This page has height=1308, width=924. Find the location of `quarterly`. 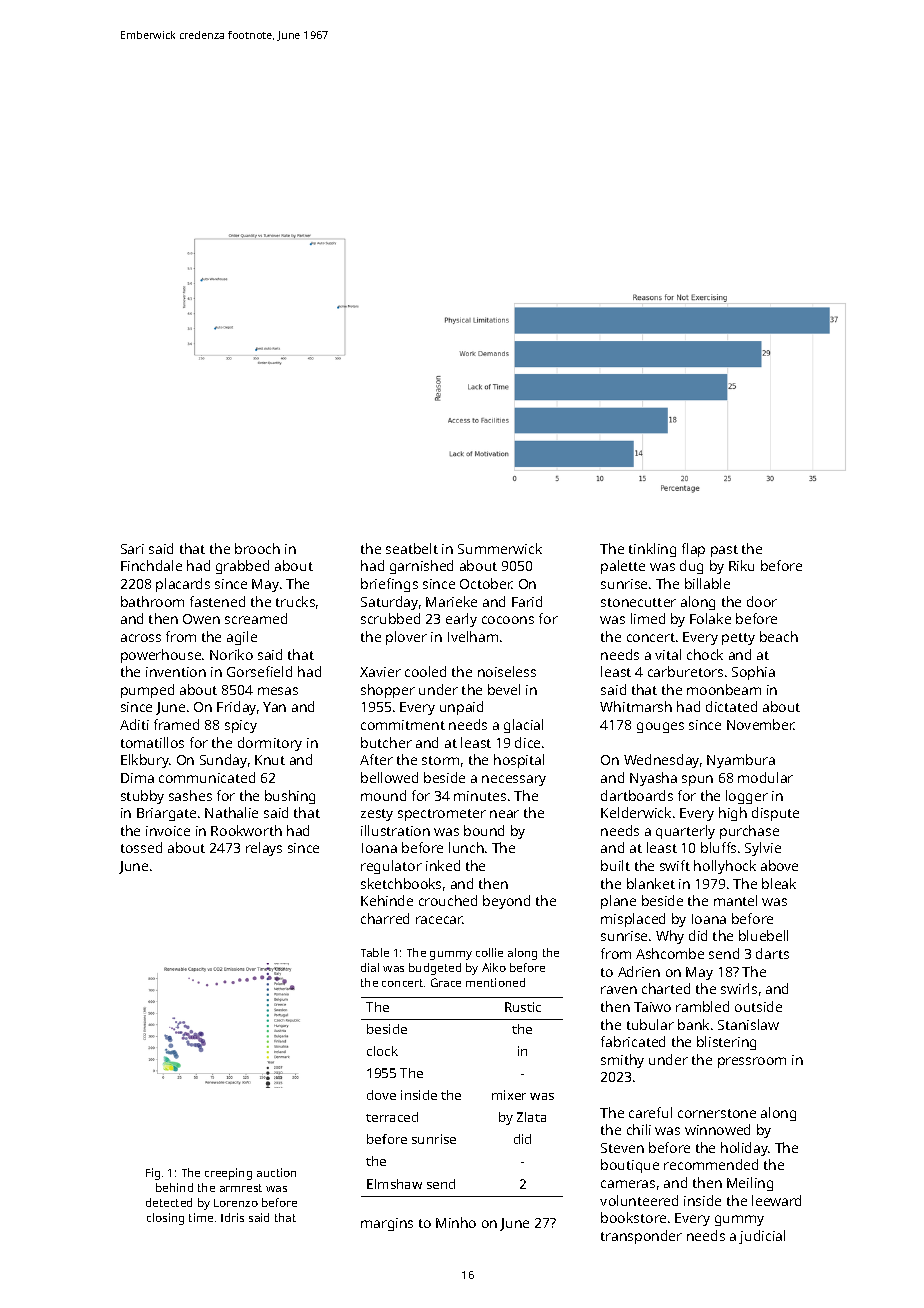

quarterly is located at coordinates (685, 832).
